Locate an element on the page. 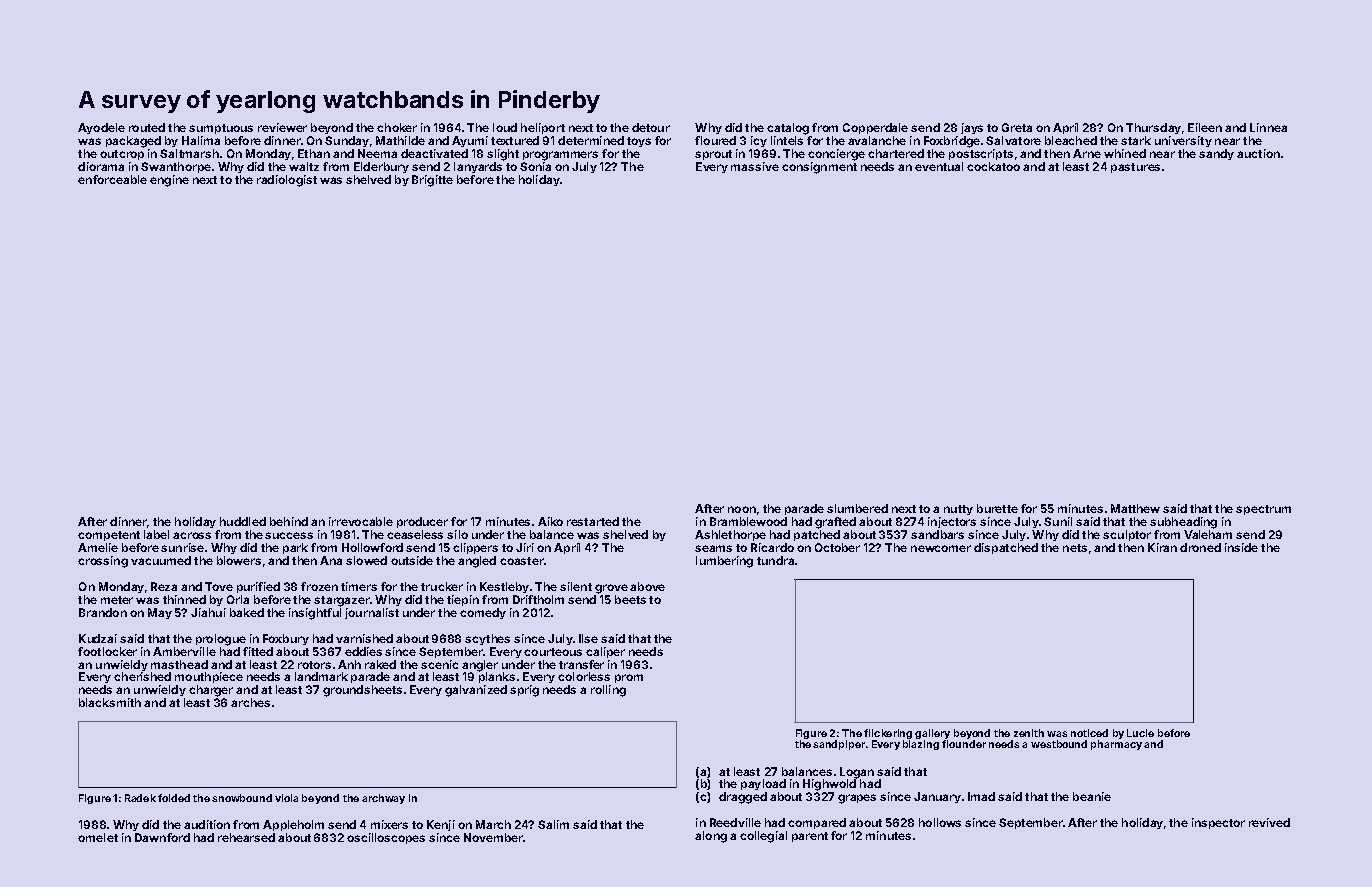  seams is located at coordinates (713, 548).
